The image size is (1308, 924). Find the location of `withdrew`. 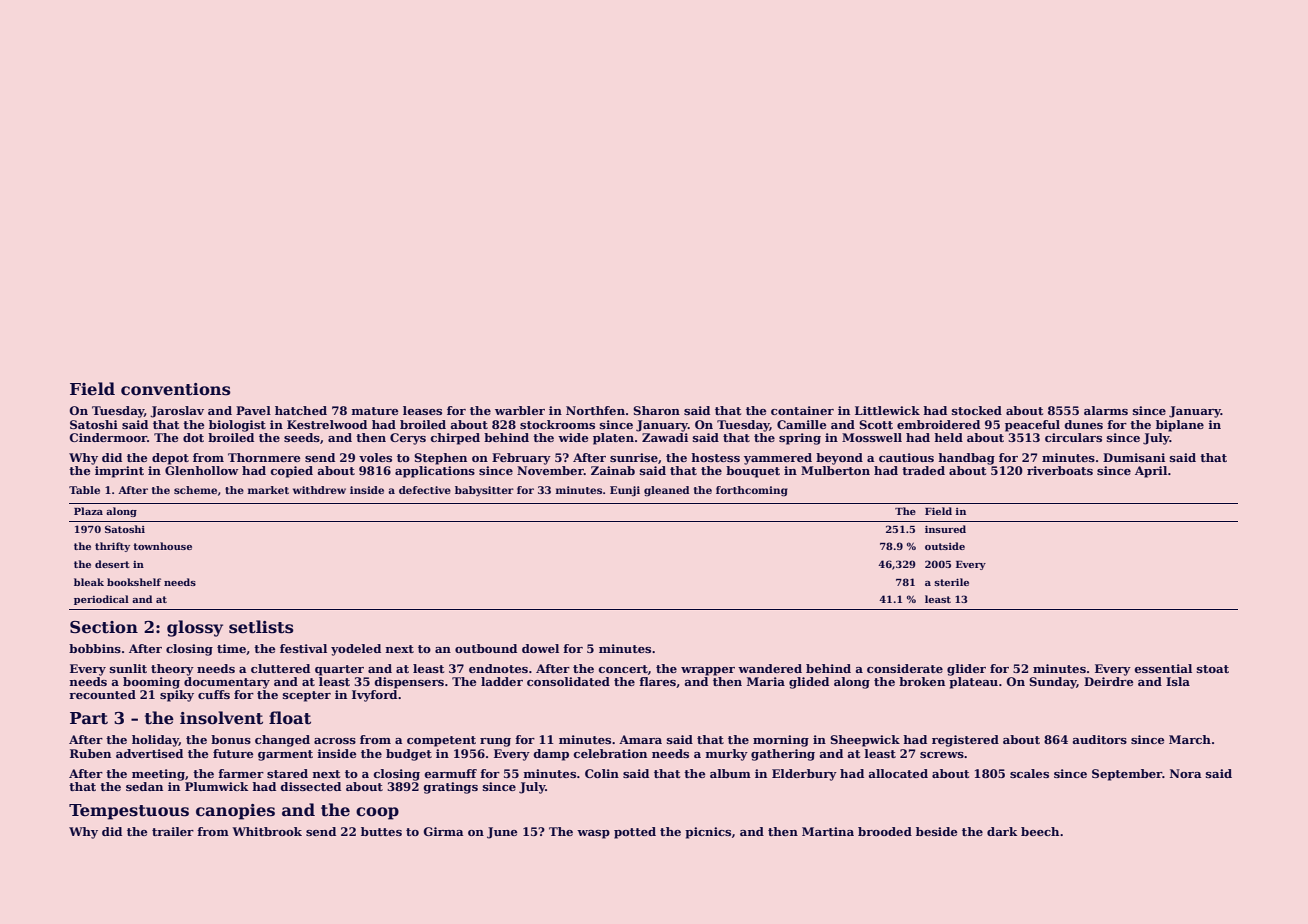

withdrew is located at coordinates (319, 490).
